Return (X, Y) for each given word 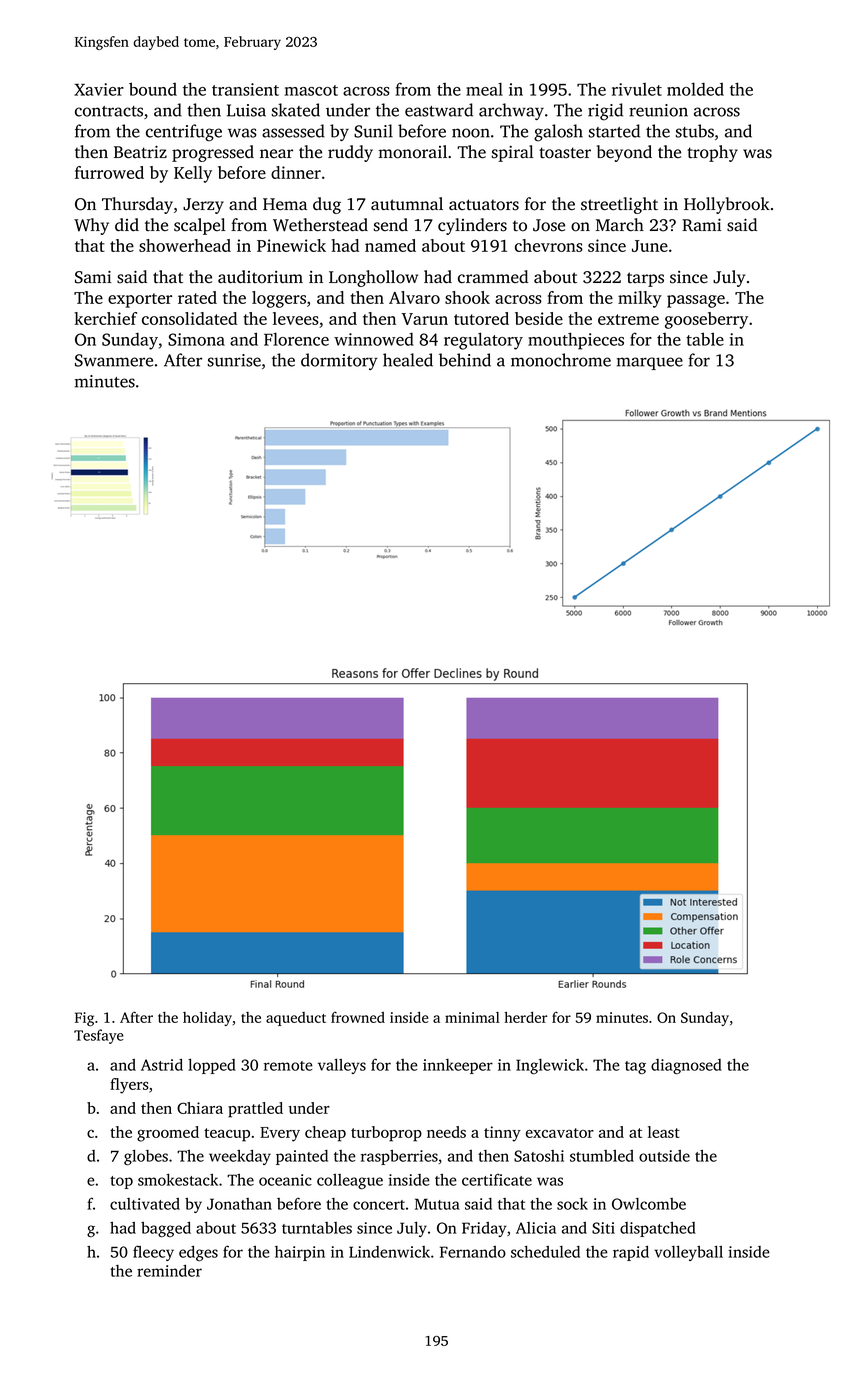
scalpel (200, 226)
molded (695, 89)
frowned (358, 1017)
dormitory (339, 361)
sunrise (234, 360)
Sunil (373, 131)
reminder (169, 1271)
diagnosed (686, 1066)
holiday (207, 1019)
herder (525, 1017)
